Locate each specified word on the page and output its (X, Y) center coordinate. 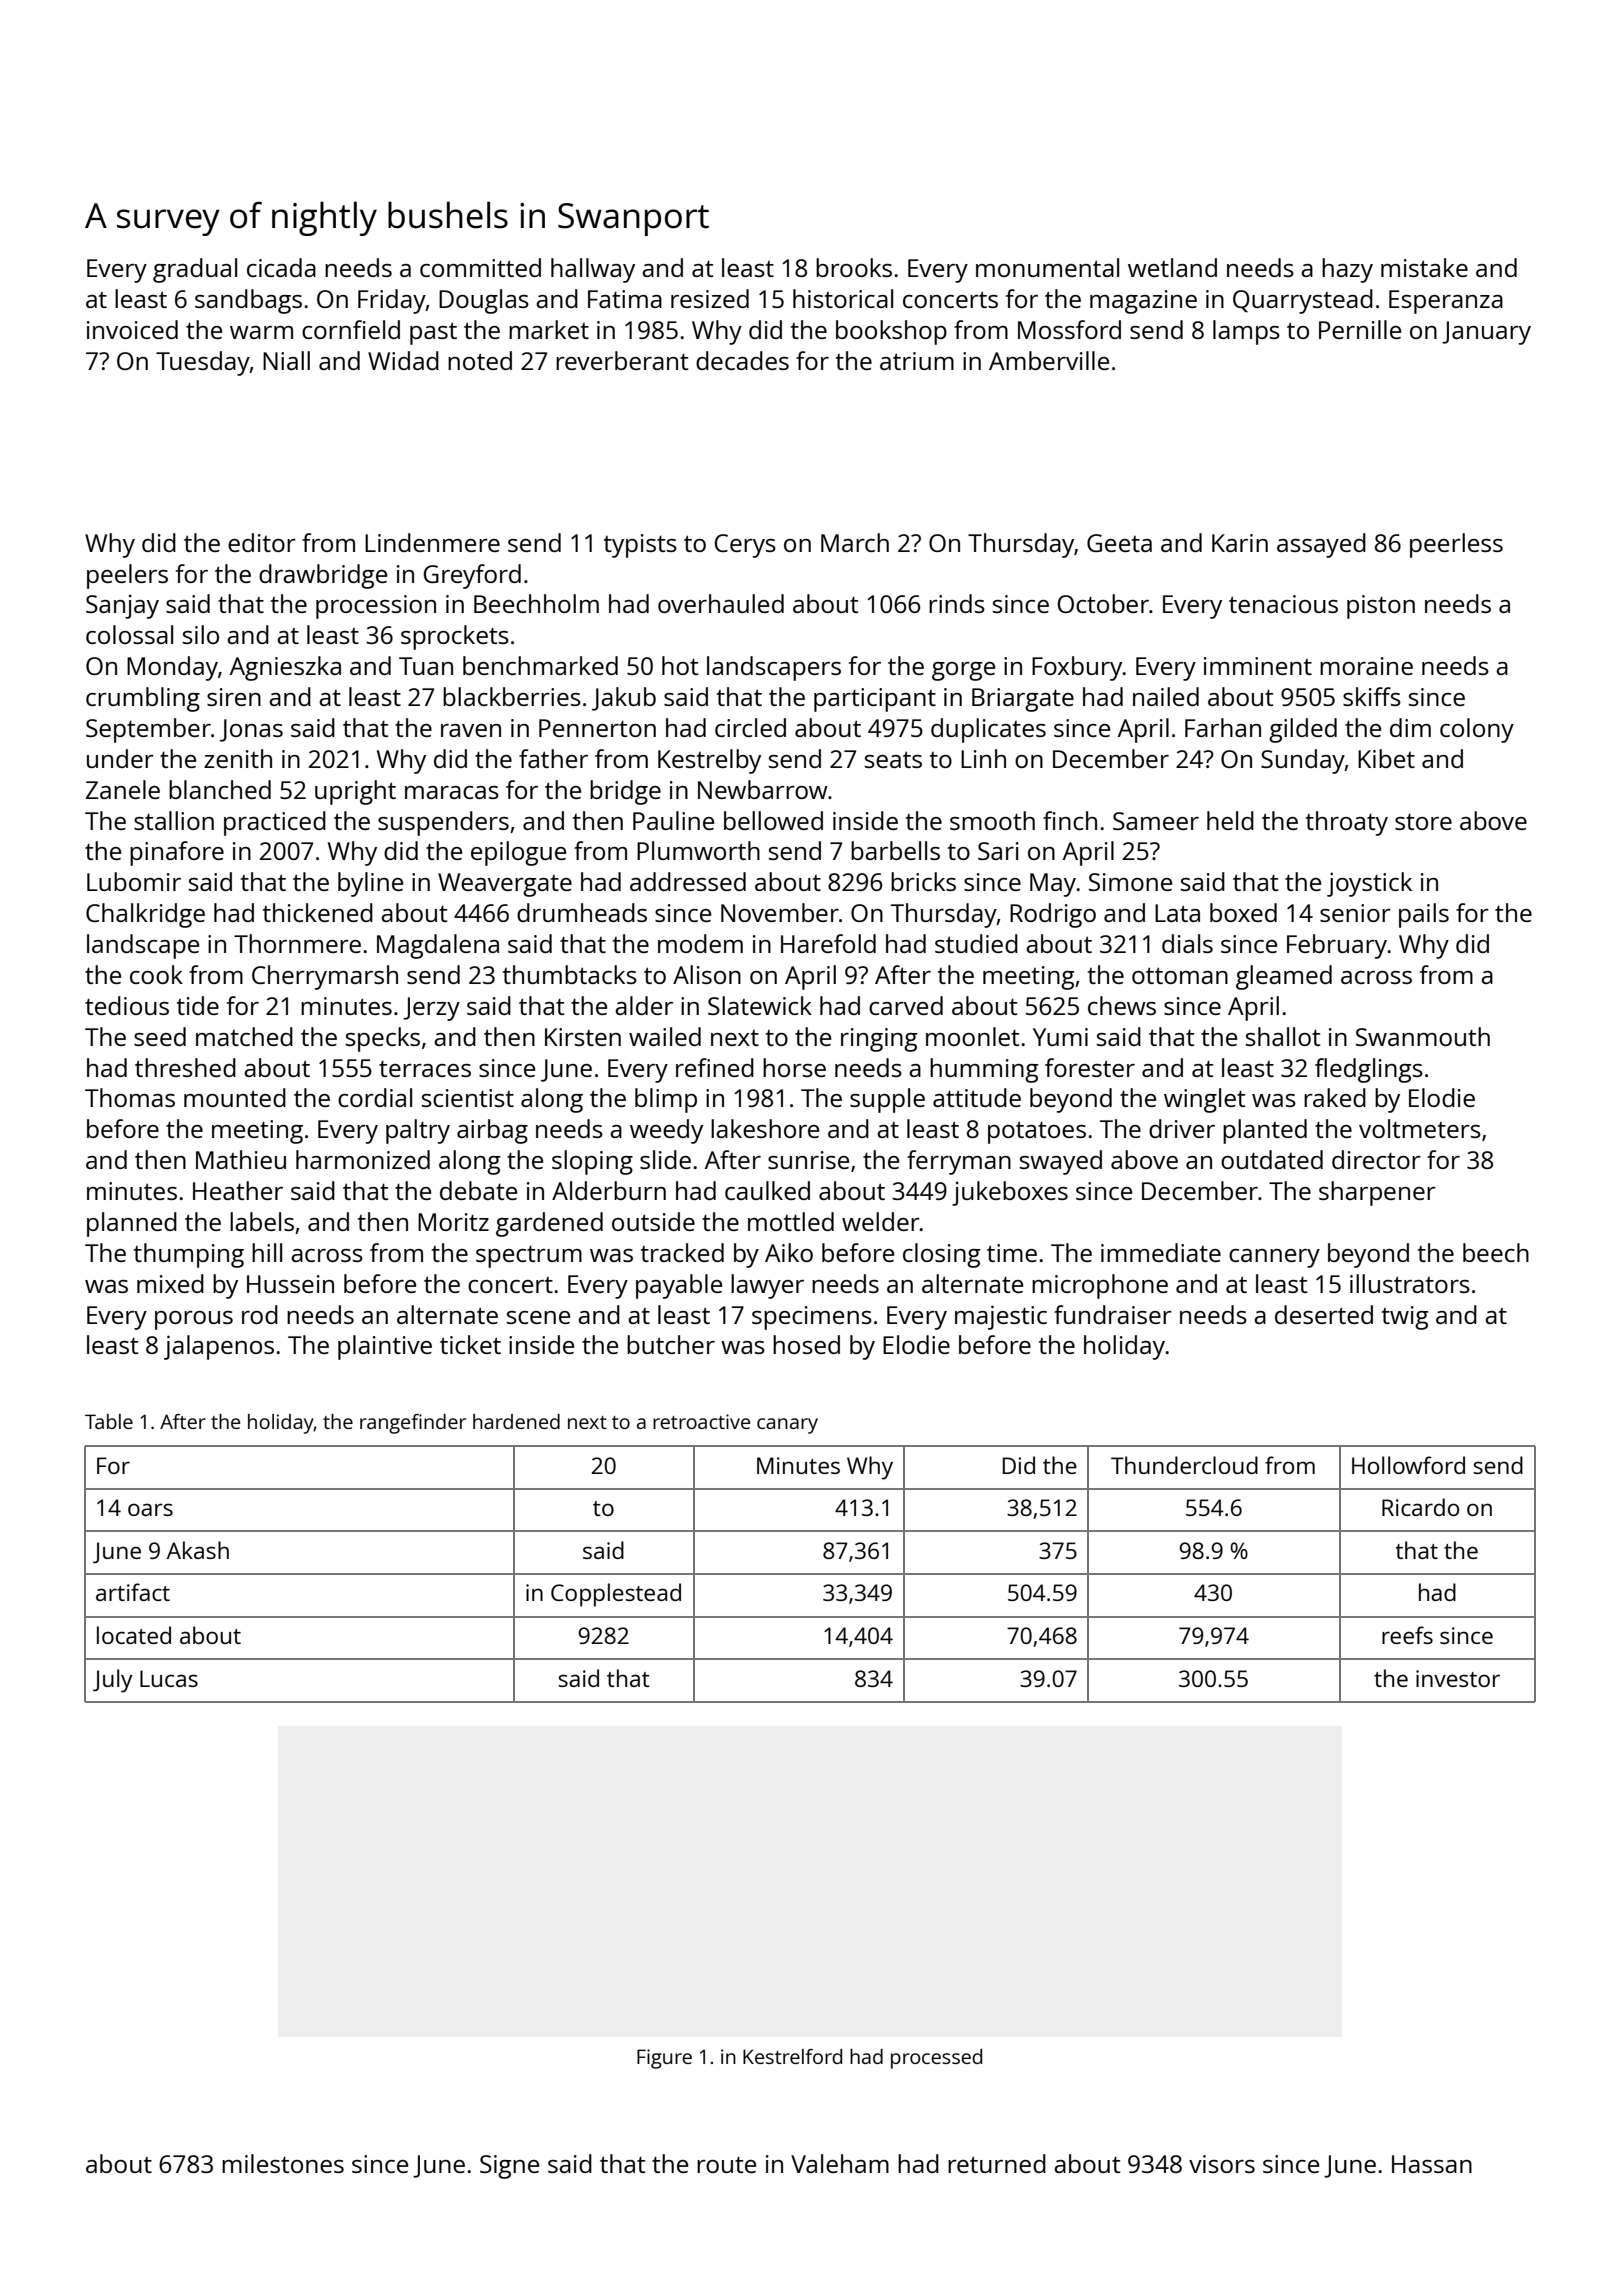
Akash (198, 1550)
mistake (1424, 267)
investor (1458, 1678)
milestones (283, 2163)
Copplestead (616, 1595)
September (148, 730)
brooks (854, 267)
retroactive (701, 1421)
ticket (470, 1344)
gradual (195, 270)
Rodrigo (1053, 915)
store (1423, 821)
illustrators (1410, 1283)
